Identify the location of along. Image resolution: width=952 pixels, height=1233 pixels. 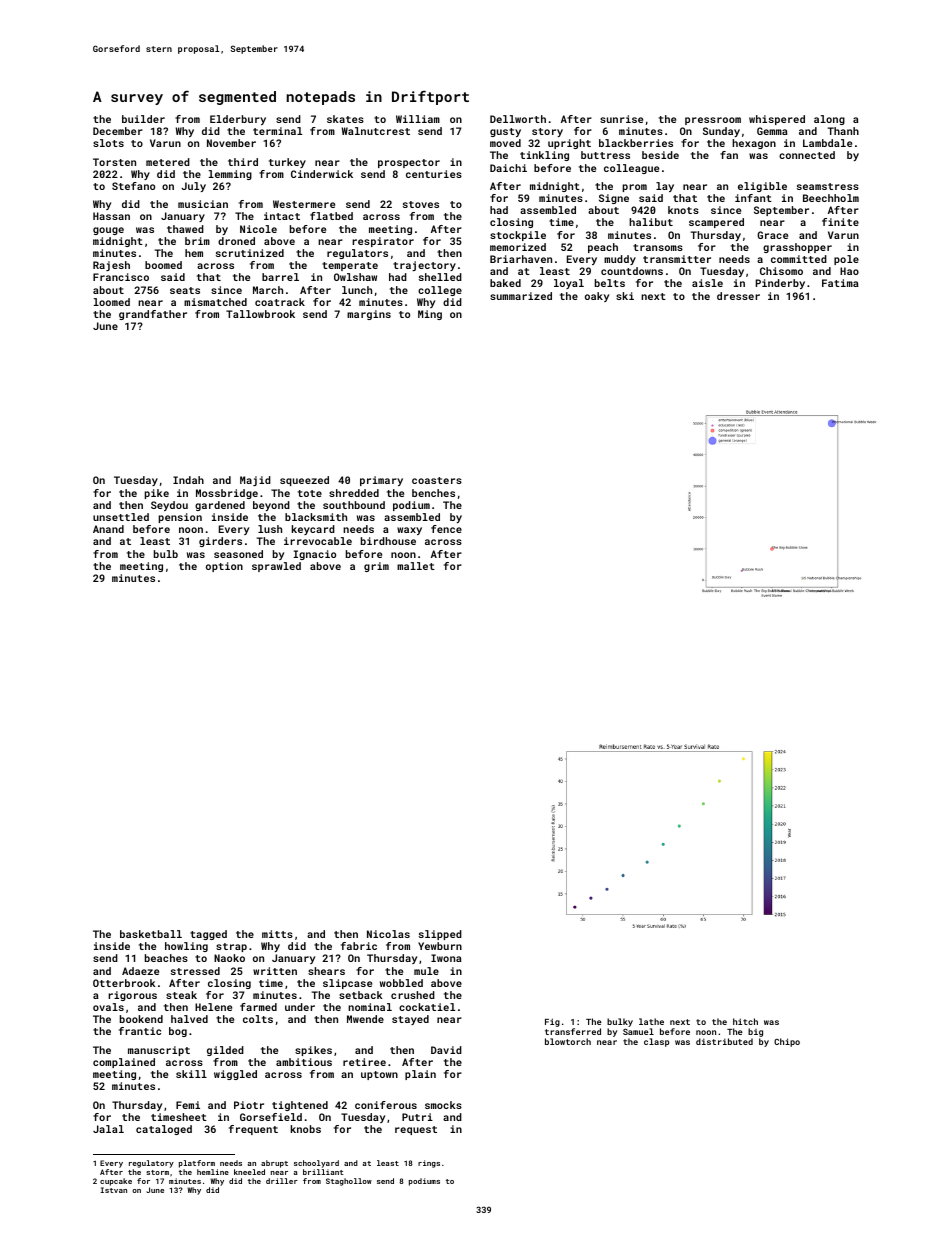
(829, 120).
